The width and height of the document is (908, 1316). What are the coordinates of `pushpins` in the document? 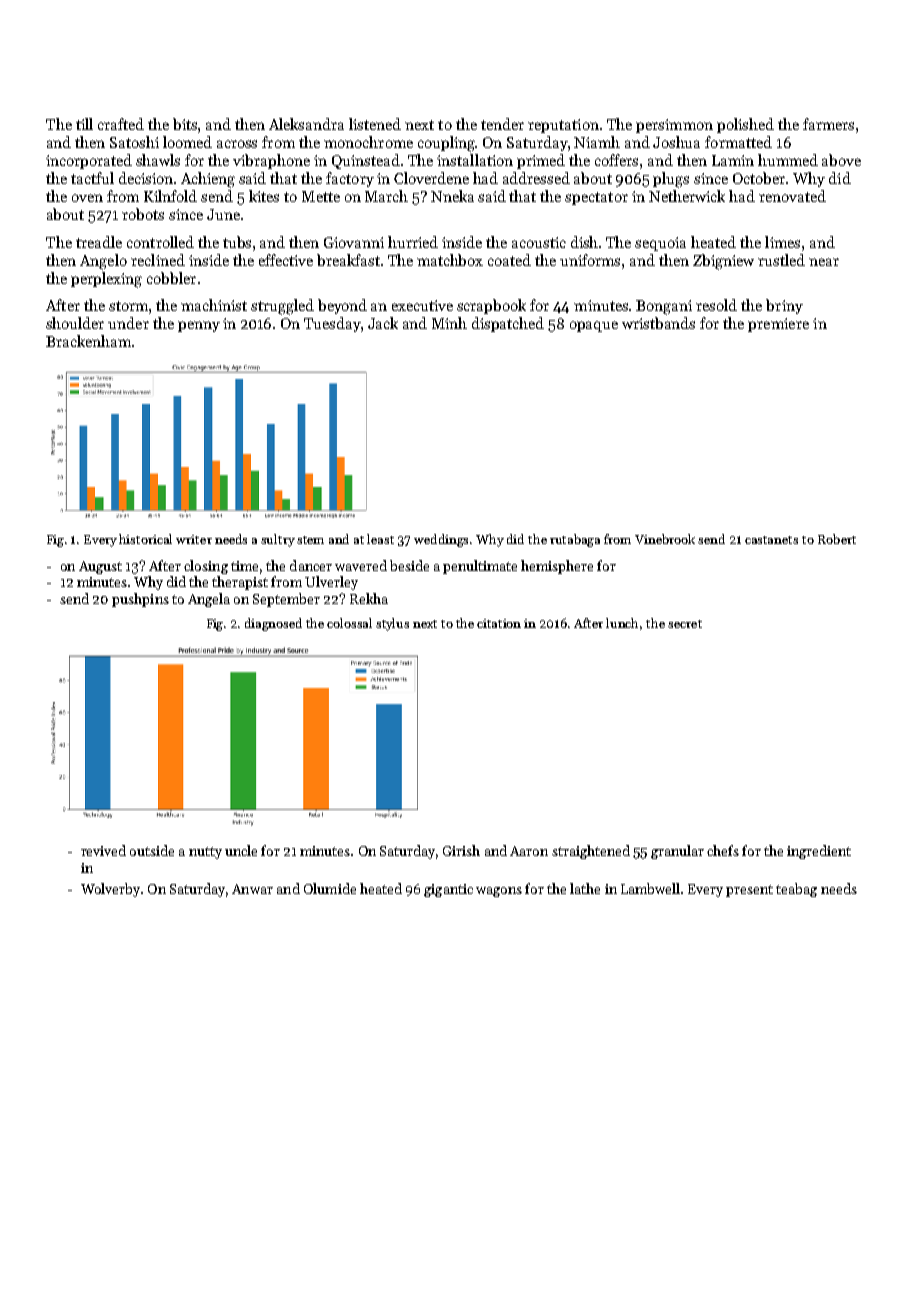 It's located at (140, 600).
